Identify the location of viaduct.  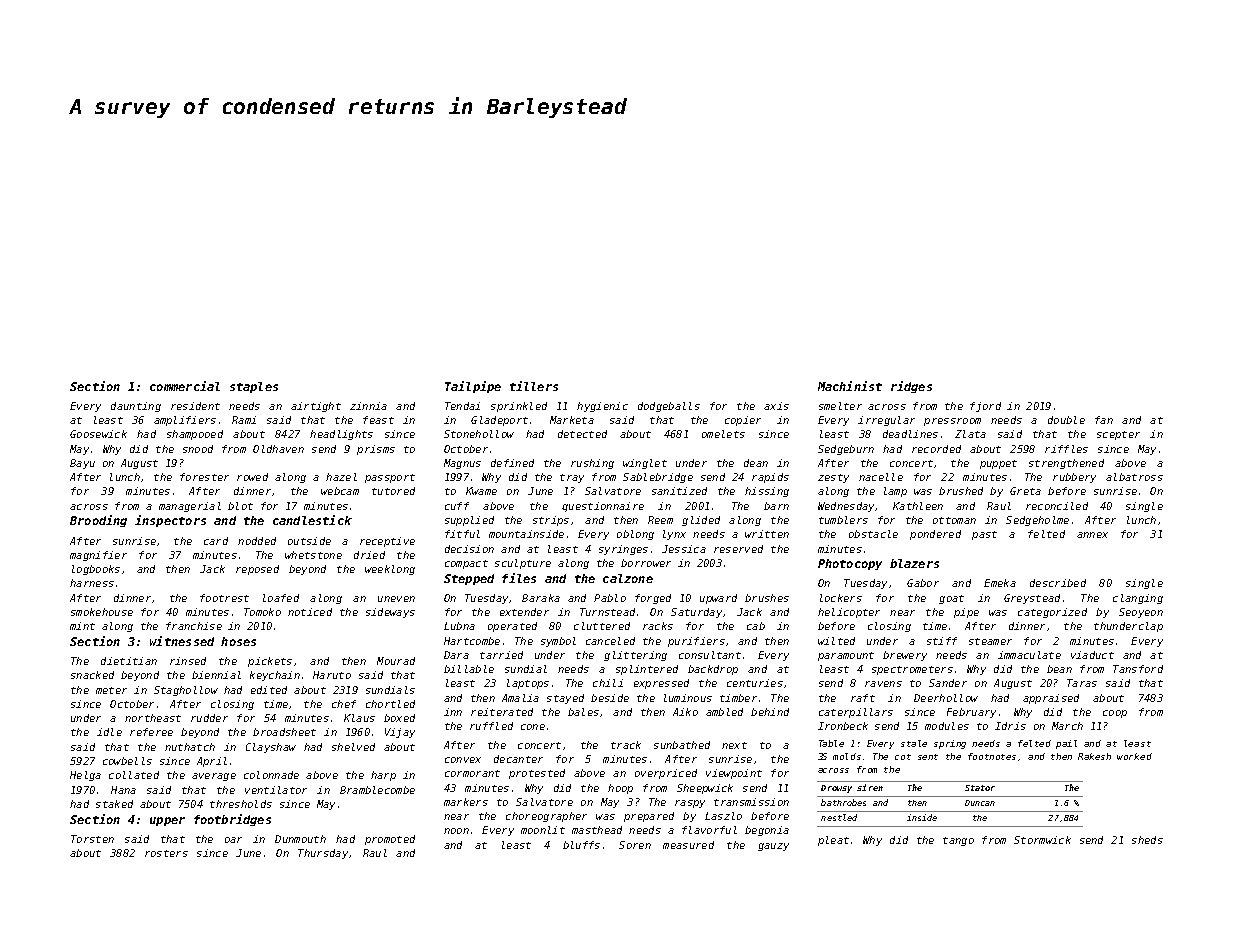
(1092, 655).
